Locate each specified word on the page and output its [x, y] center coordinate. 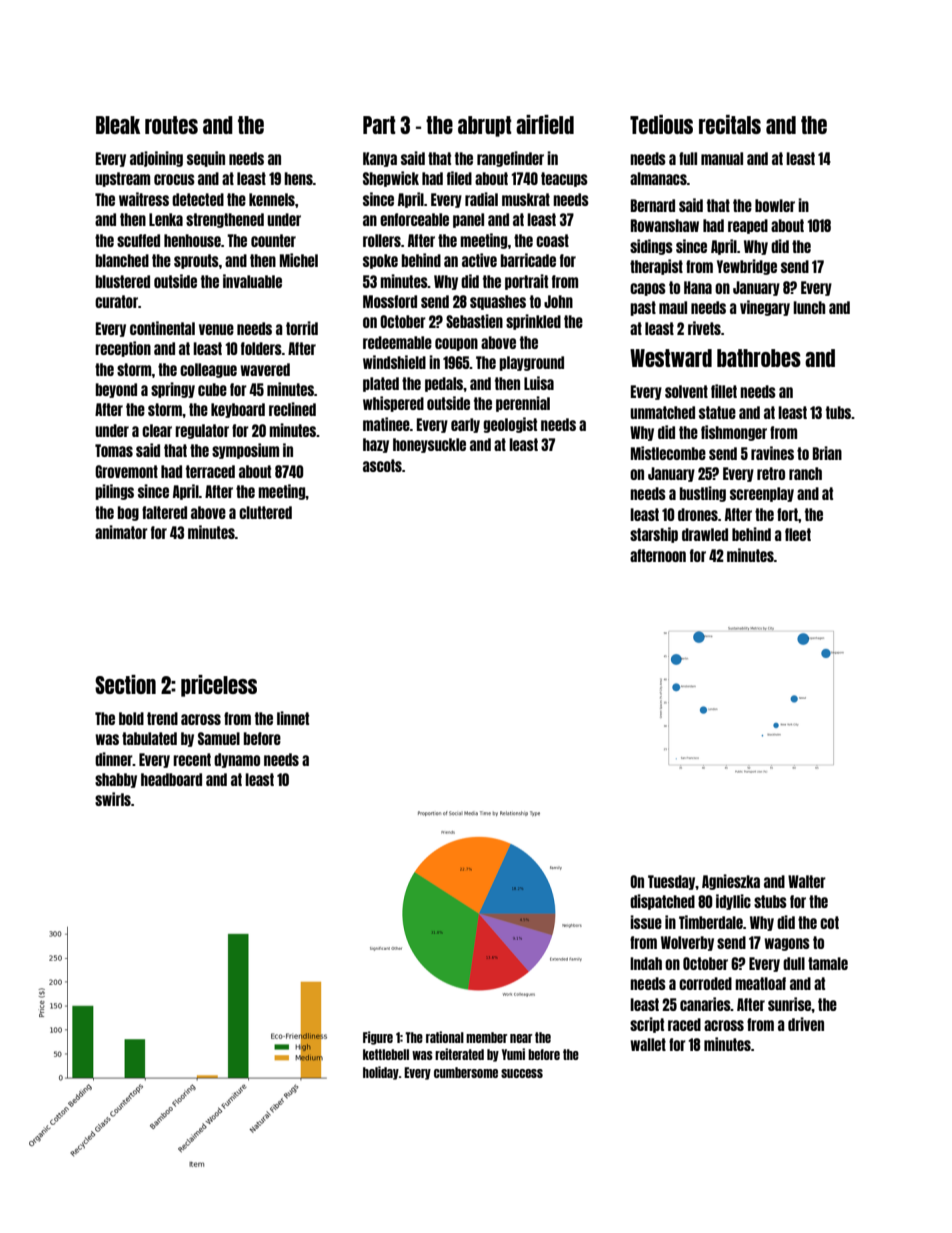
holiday [381, 1073]
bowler [775, 205]
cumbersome [466, 1072]
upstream [122, 179]
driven [806, 1024]
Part [379, 125]
